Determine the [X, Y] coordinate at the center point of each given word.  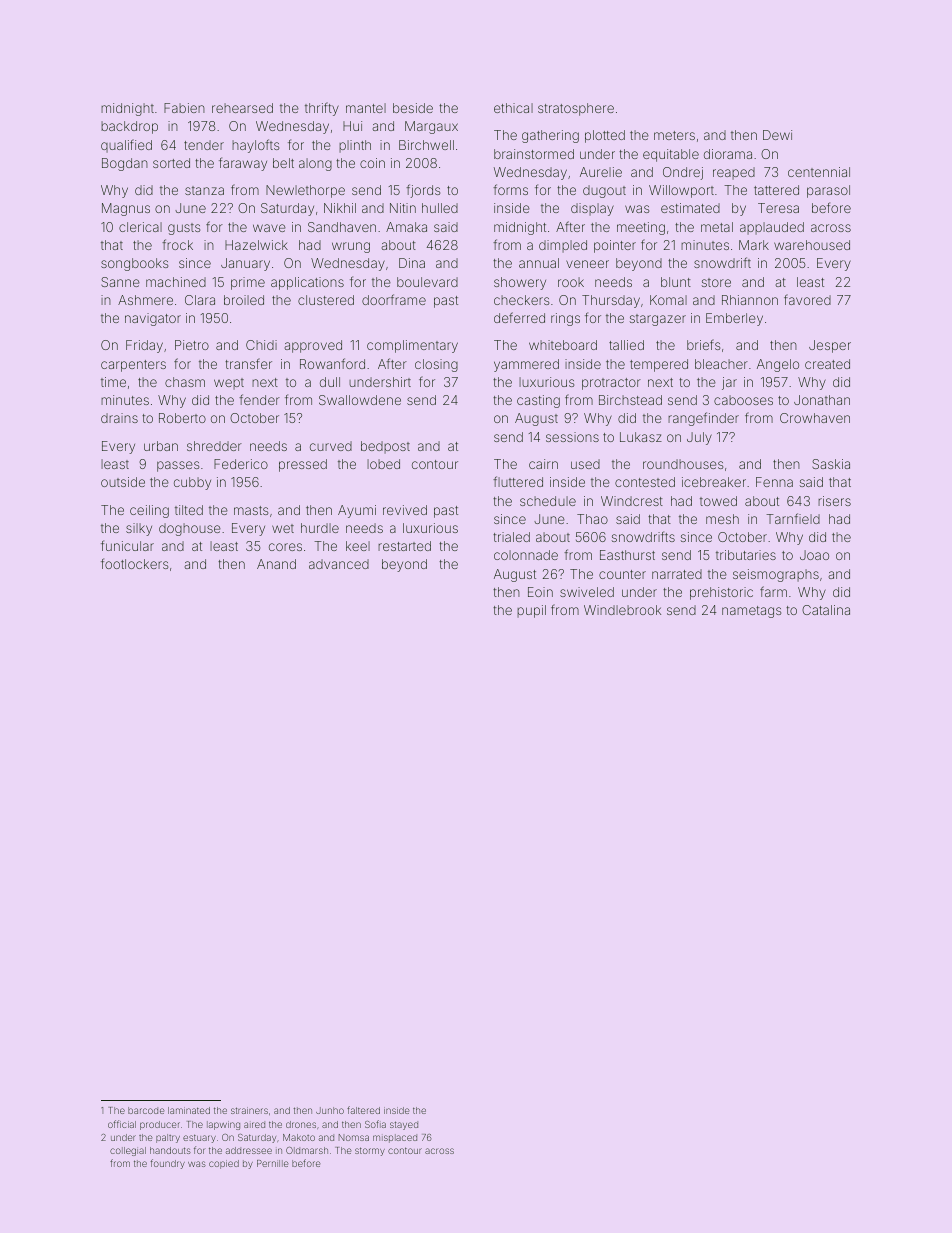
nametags [751, 612]
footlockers [134, 563]
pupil [531, 611]
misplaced [395, 1138]
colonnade [526, 555]
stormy [370, 1151]
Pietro [192, 345]
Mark [754, 245]
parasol [828, 191]
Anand [276, 564]
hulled [440, 208]
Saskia [831, 464]
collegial [128, 1151]
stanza [204, 190]
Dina [412, 263]
